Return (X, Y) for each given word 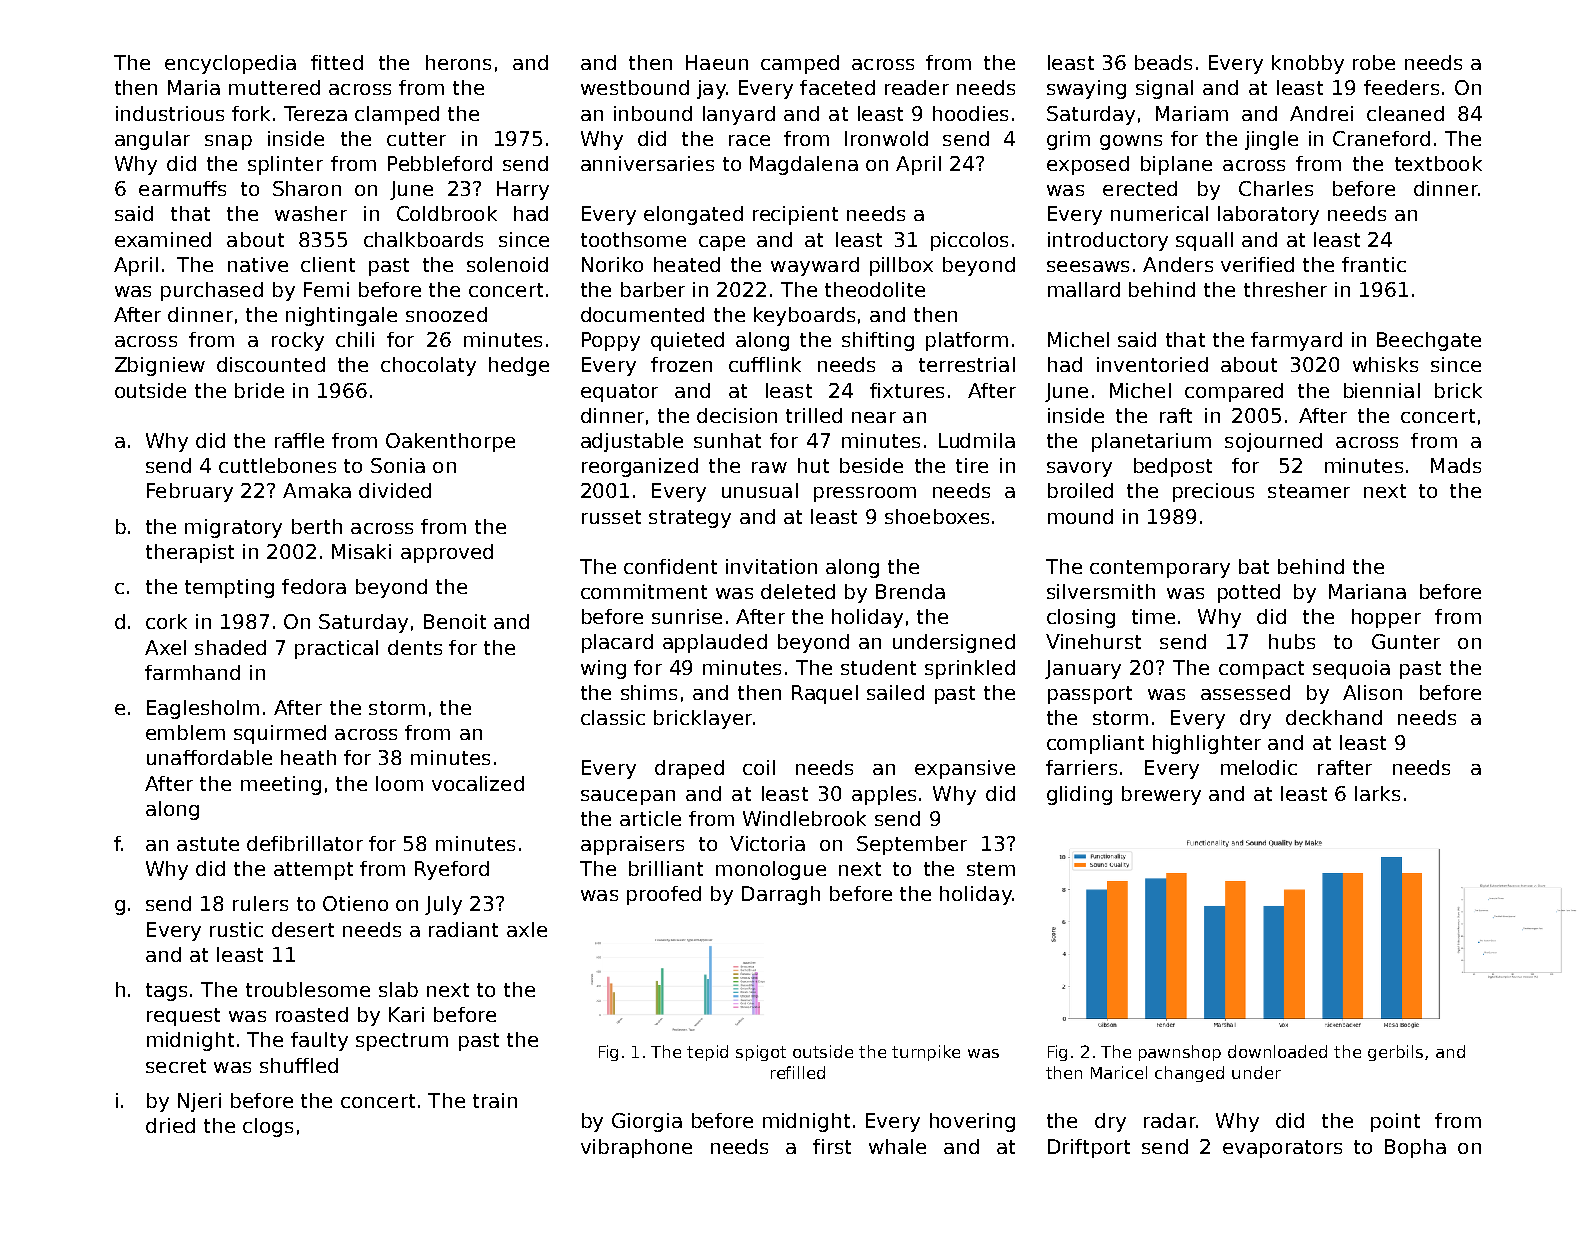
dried (170, 1125)
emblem (185, 732)
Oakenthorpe (450, 442)
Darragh (781, 895)
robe (1374, 62)
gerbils (1395, 1053)
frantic (1374, 264)
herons (458, 62)
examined (163, 239)
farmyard (1296, 341)
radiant (463, 929)
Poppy (611, 341)
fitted (337, 62)
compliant (1095, 744)
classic (613, 717)
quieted (687, 341)
